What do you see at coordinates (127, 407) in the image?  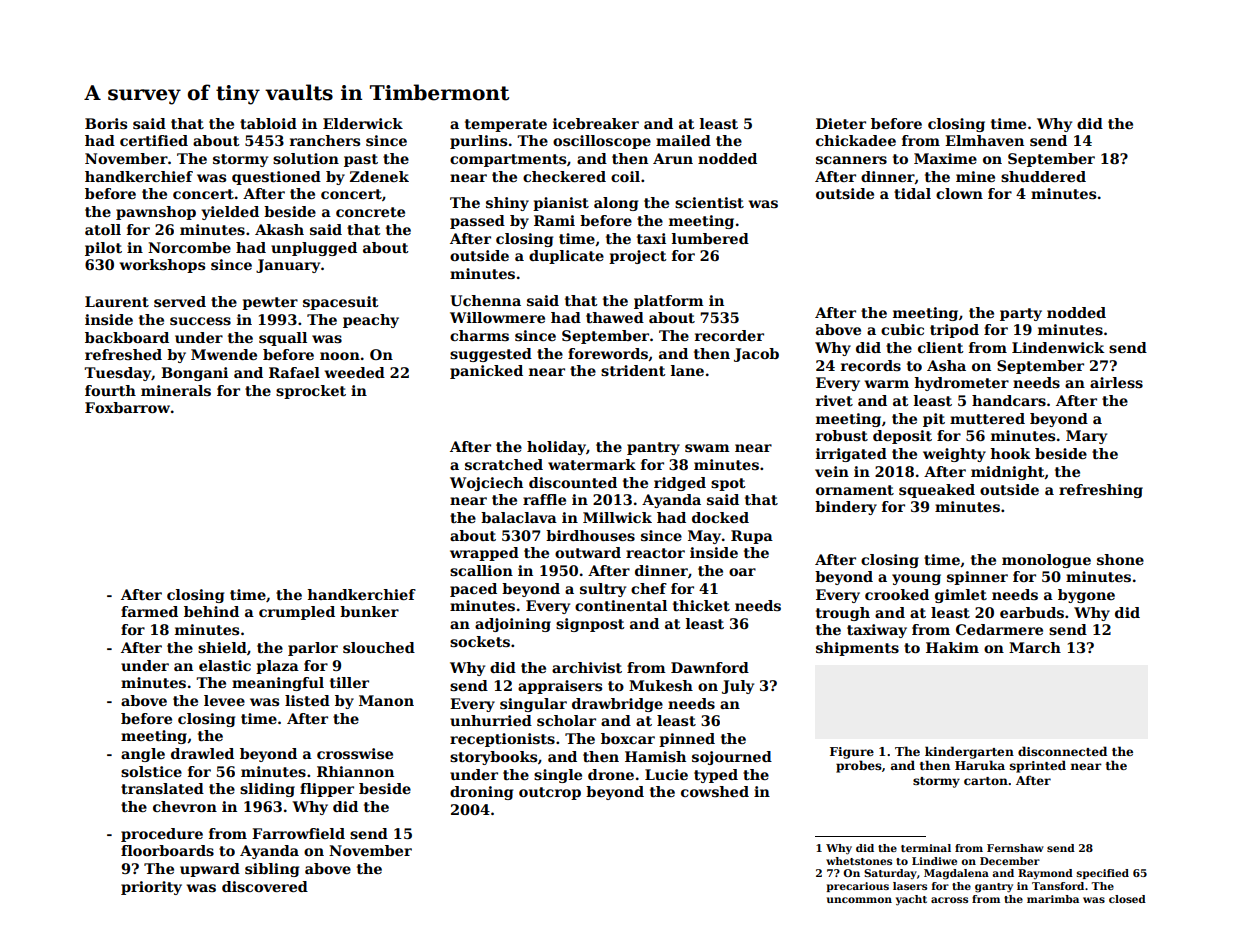 I see `Foxbarrow` at bounding box center [127, 407].
